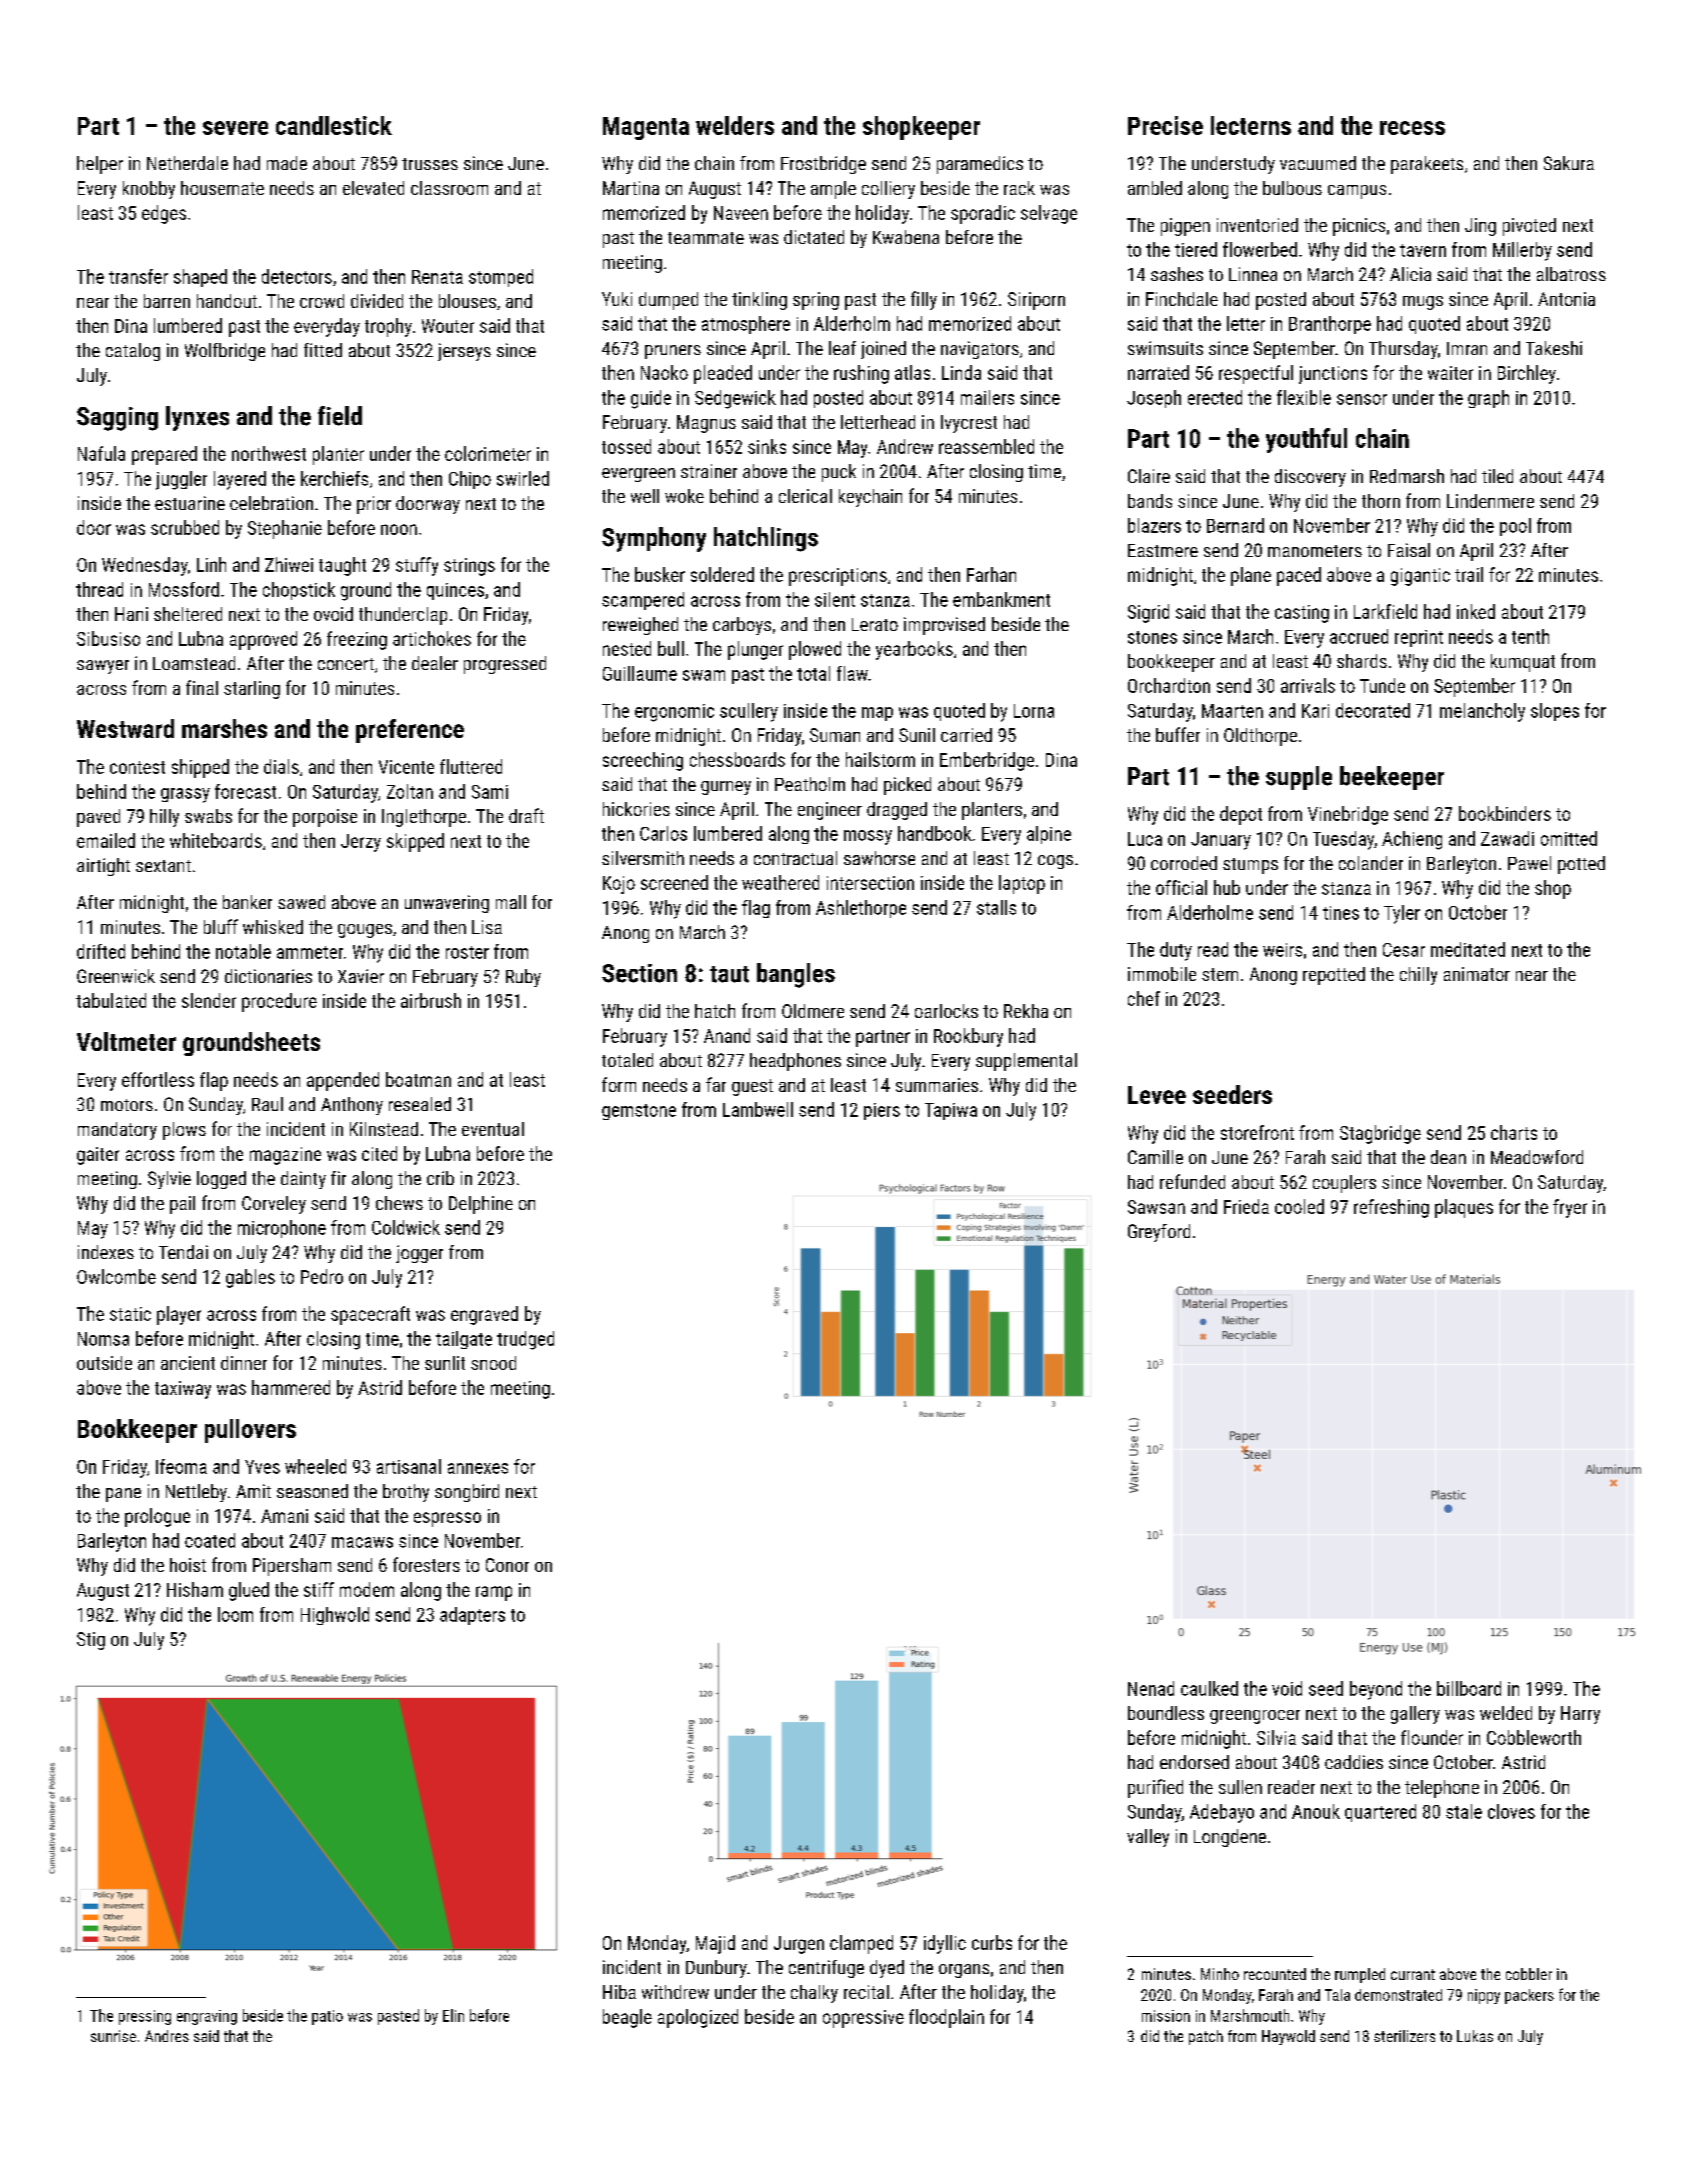 This document has height=2178, width=1683. Describe the element at coordinates (1420, 577) in the document. I see `gigantic` at that location.
